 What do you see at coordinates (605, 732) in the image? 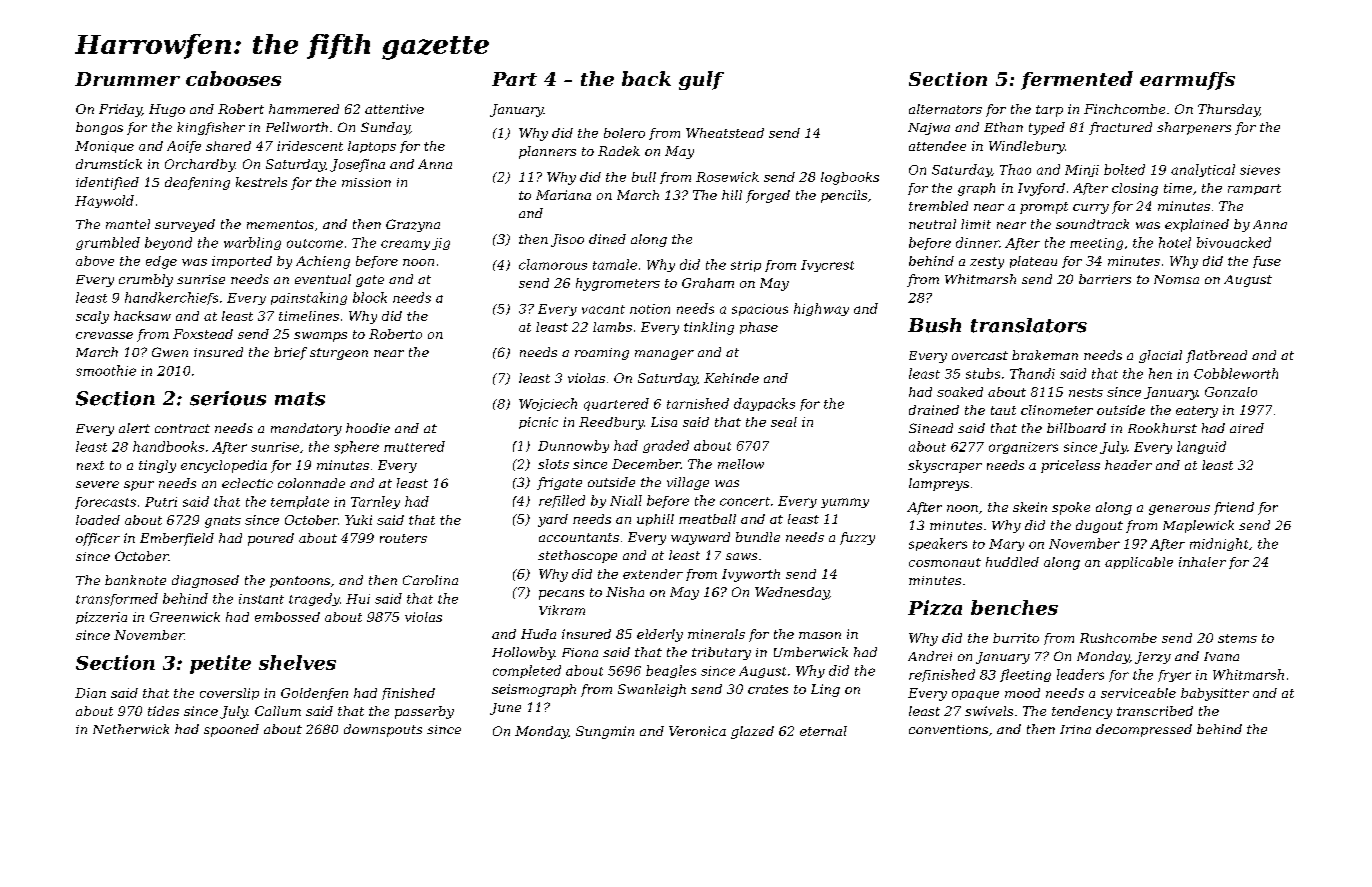
I see `Sungmin` at bounding box center [605, 732].
